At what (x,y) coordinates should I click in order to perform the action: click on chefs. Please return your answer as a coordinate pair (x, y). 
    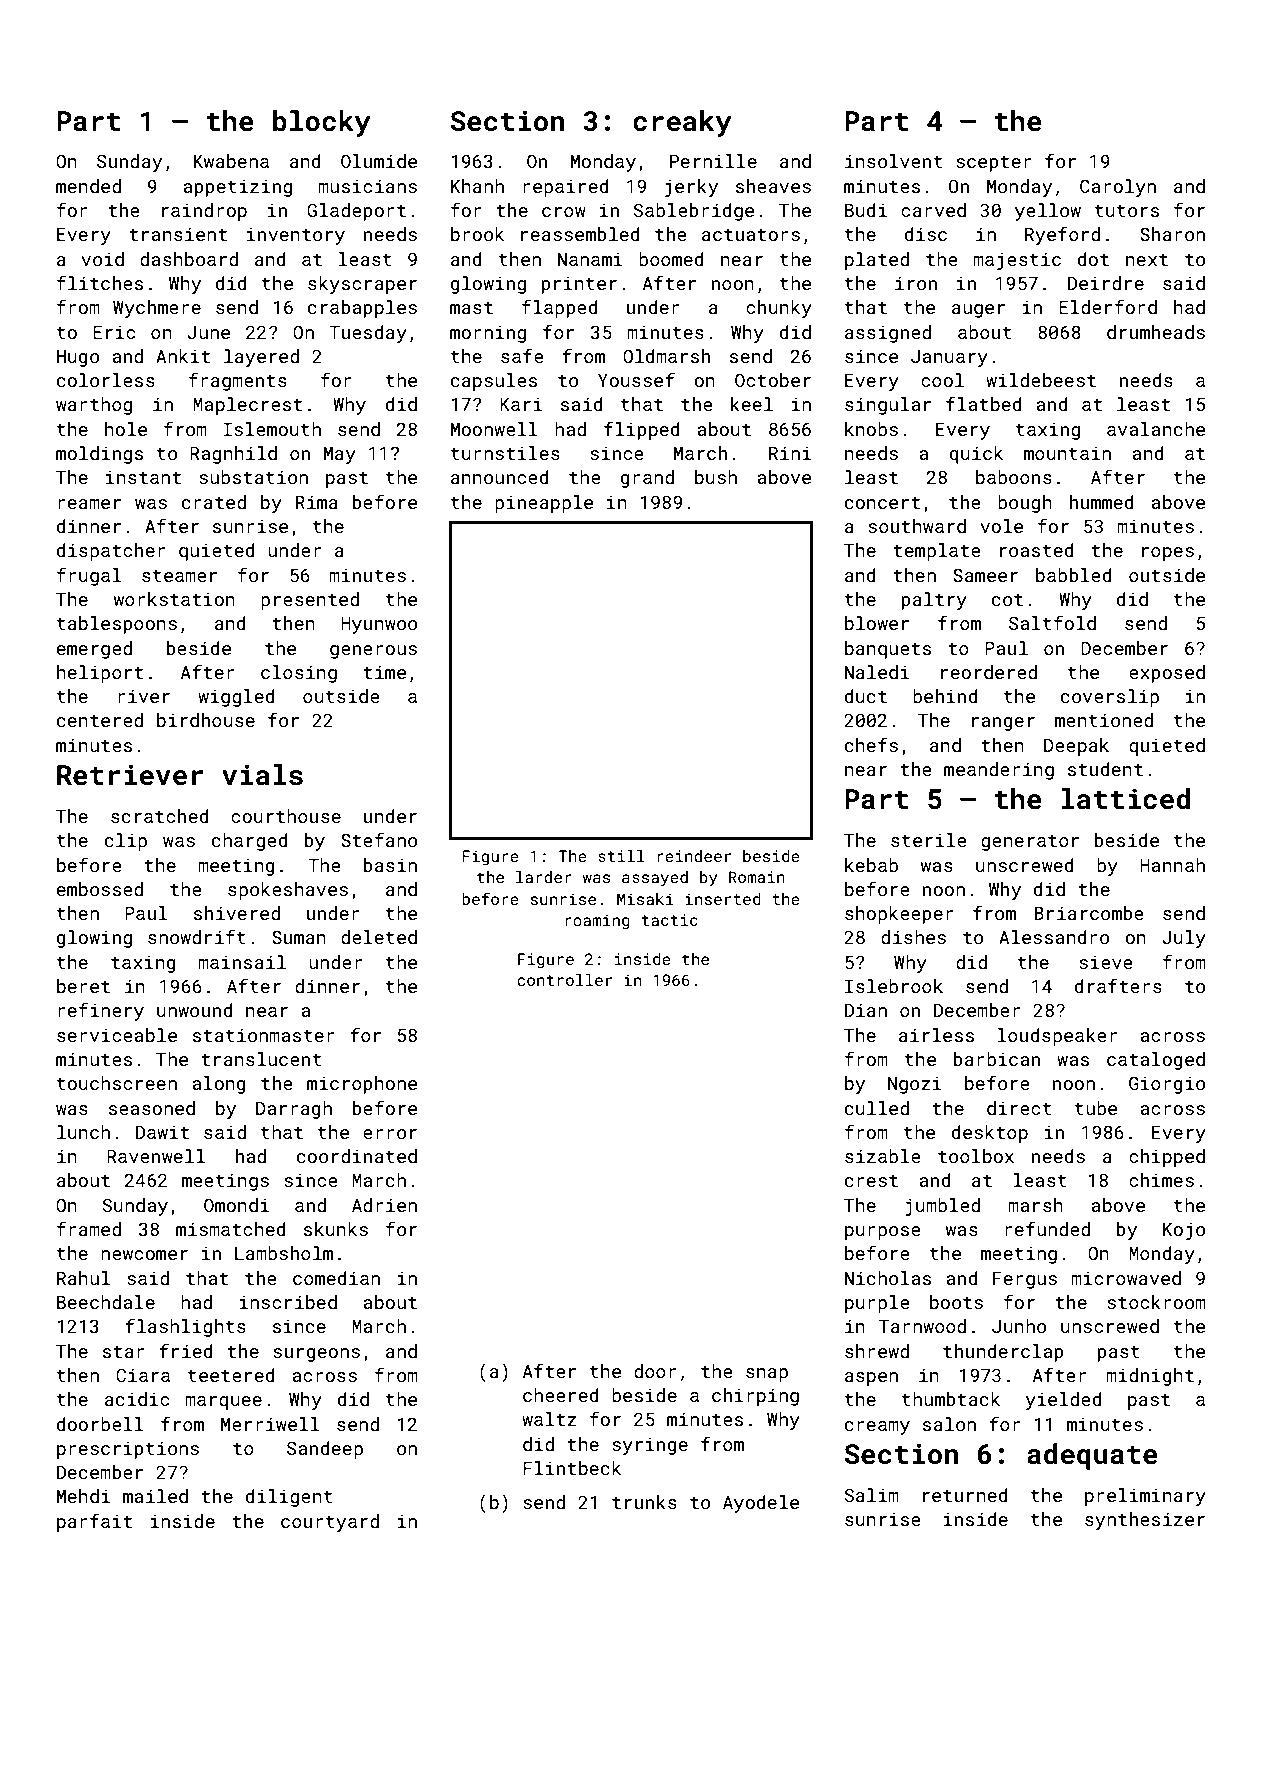
    Looking at the image, I should click on (871, 744).
